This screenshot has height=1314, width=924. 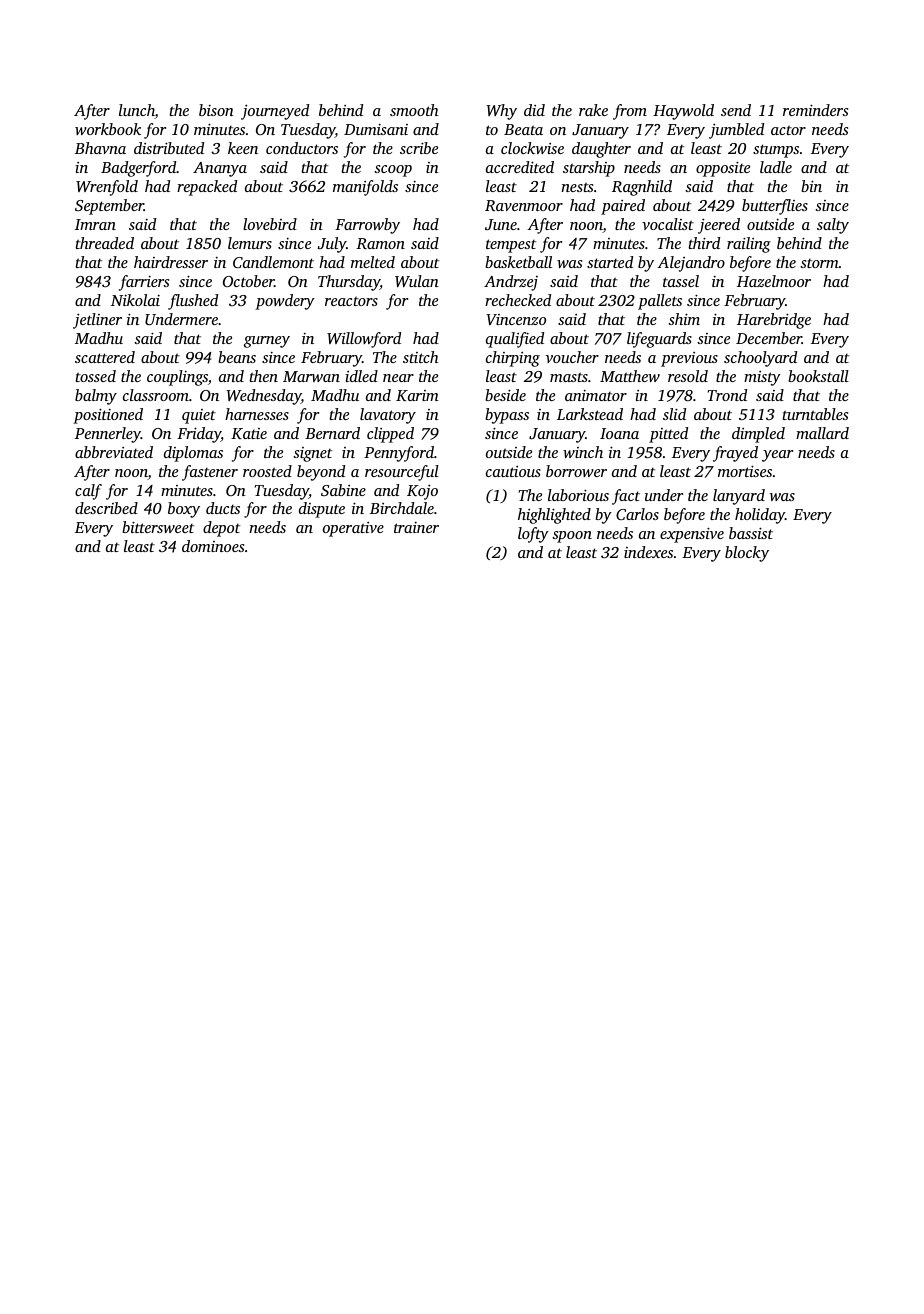 I want to click on borrower, so click(x=576, y=471).
